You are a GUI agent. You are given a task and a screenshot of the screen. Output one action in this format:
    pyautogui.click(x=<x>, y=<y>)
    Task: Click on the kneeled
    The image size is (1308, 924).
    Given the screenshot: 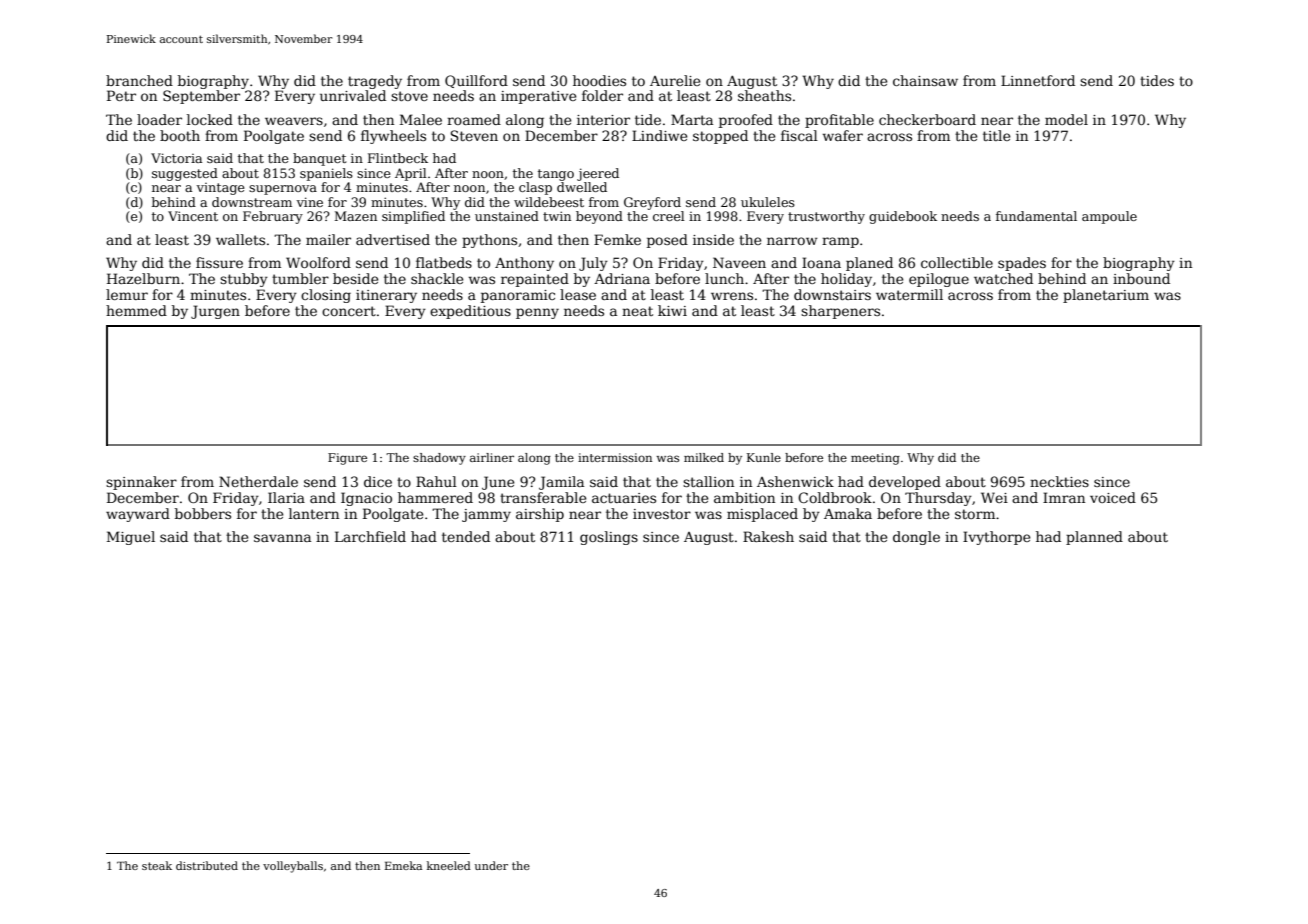 What is the action you would take?
    pyautogui.click(x=449, y=865)
